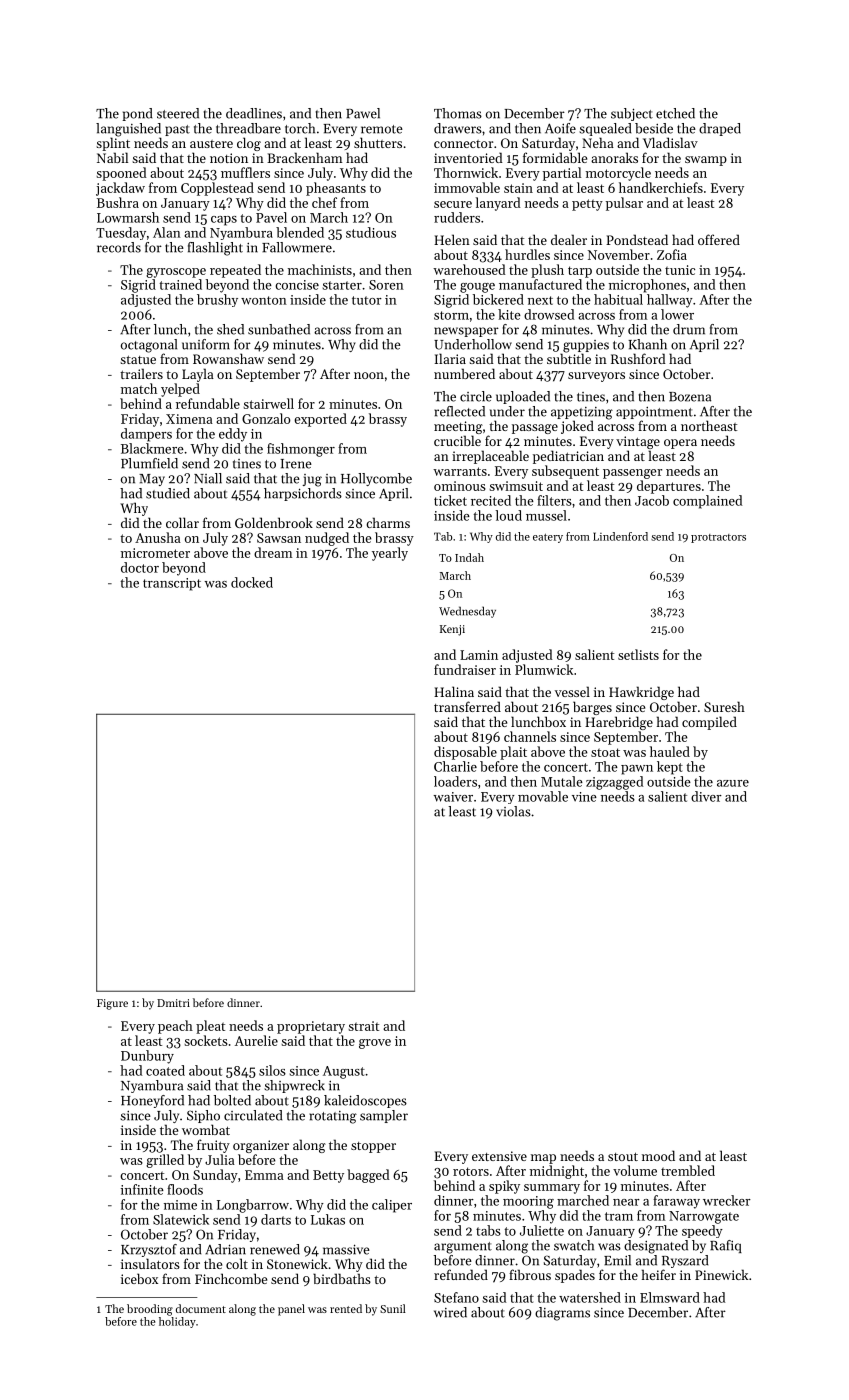  What do you see at coordinates (254, 113) in the document?
I see `deadlines` at bounding box center [254, 113].
